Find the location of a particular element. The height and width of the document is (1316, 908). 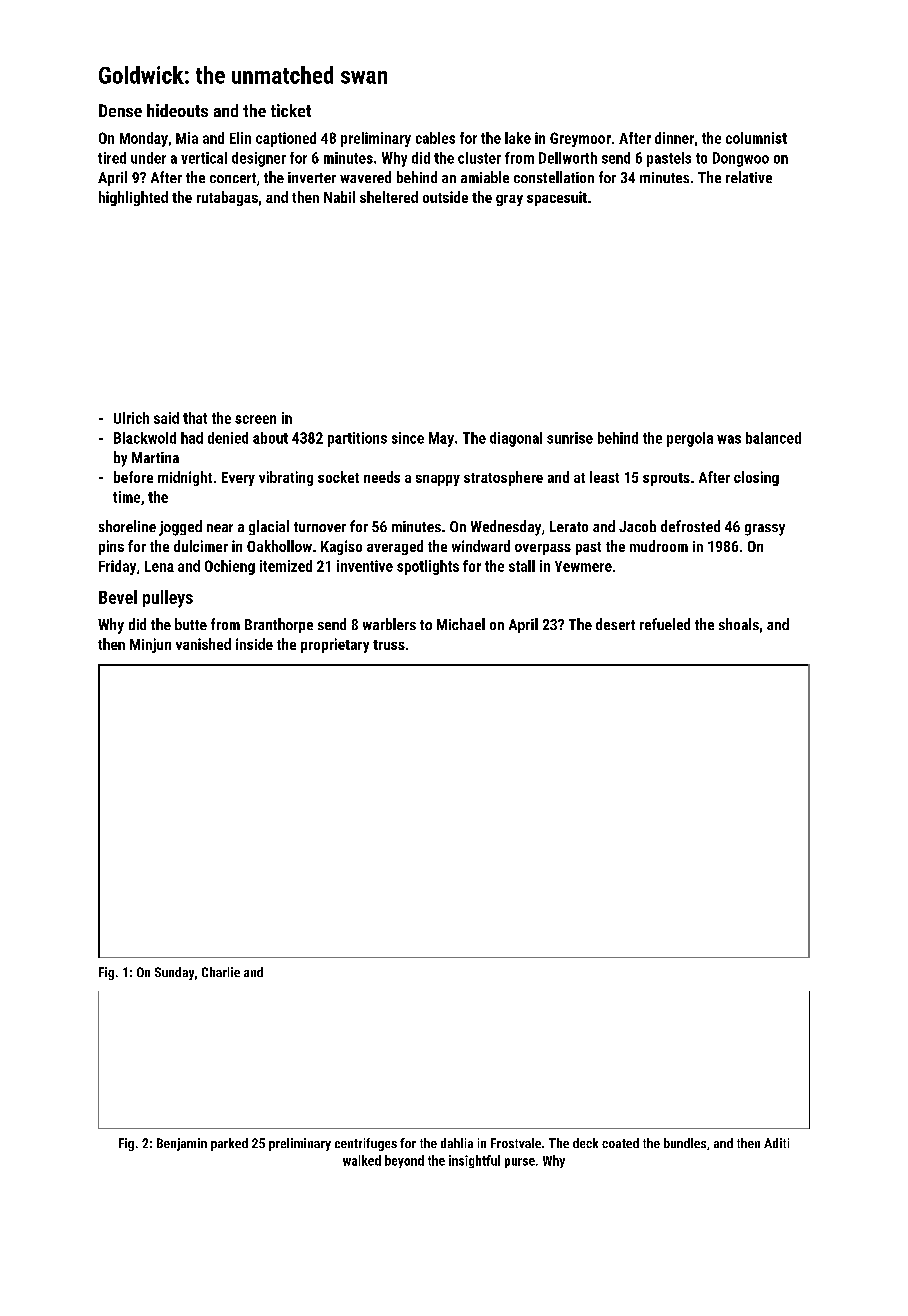

least is located at coordinates (604, 477).
